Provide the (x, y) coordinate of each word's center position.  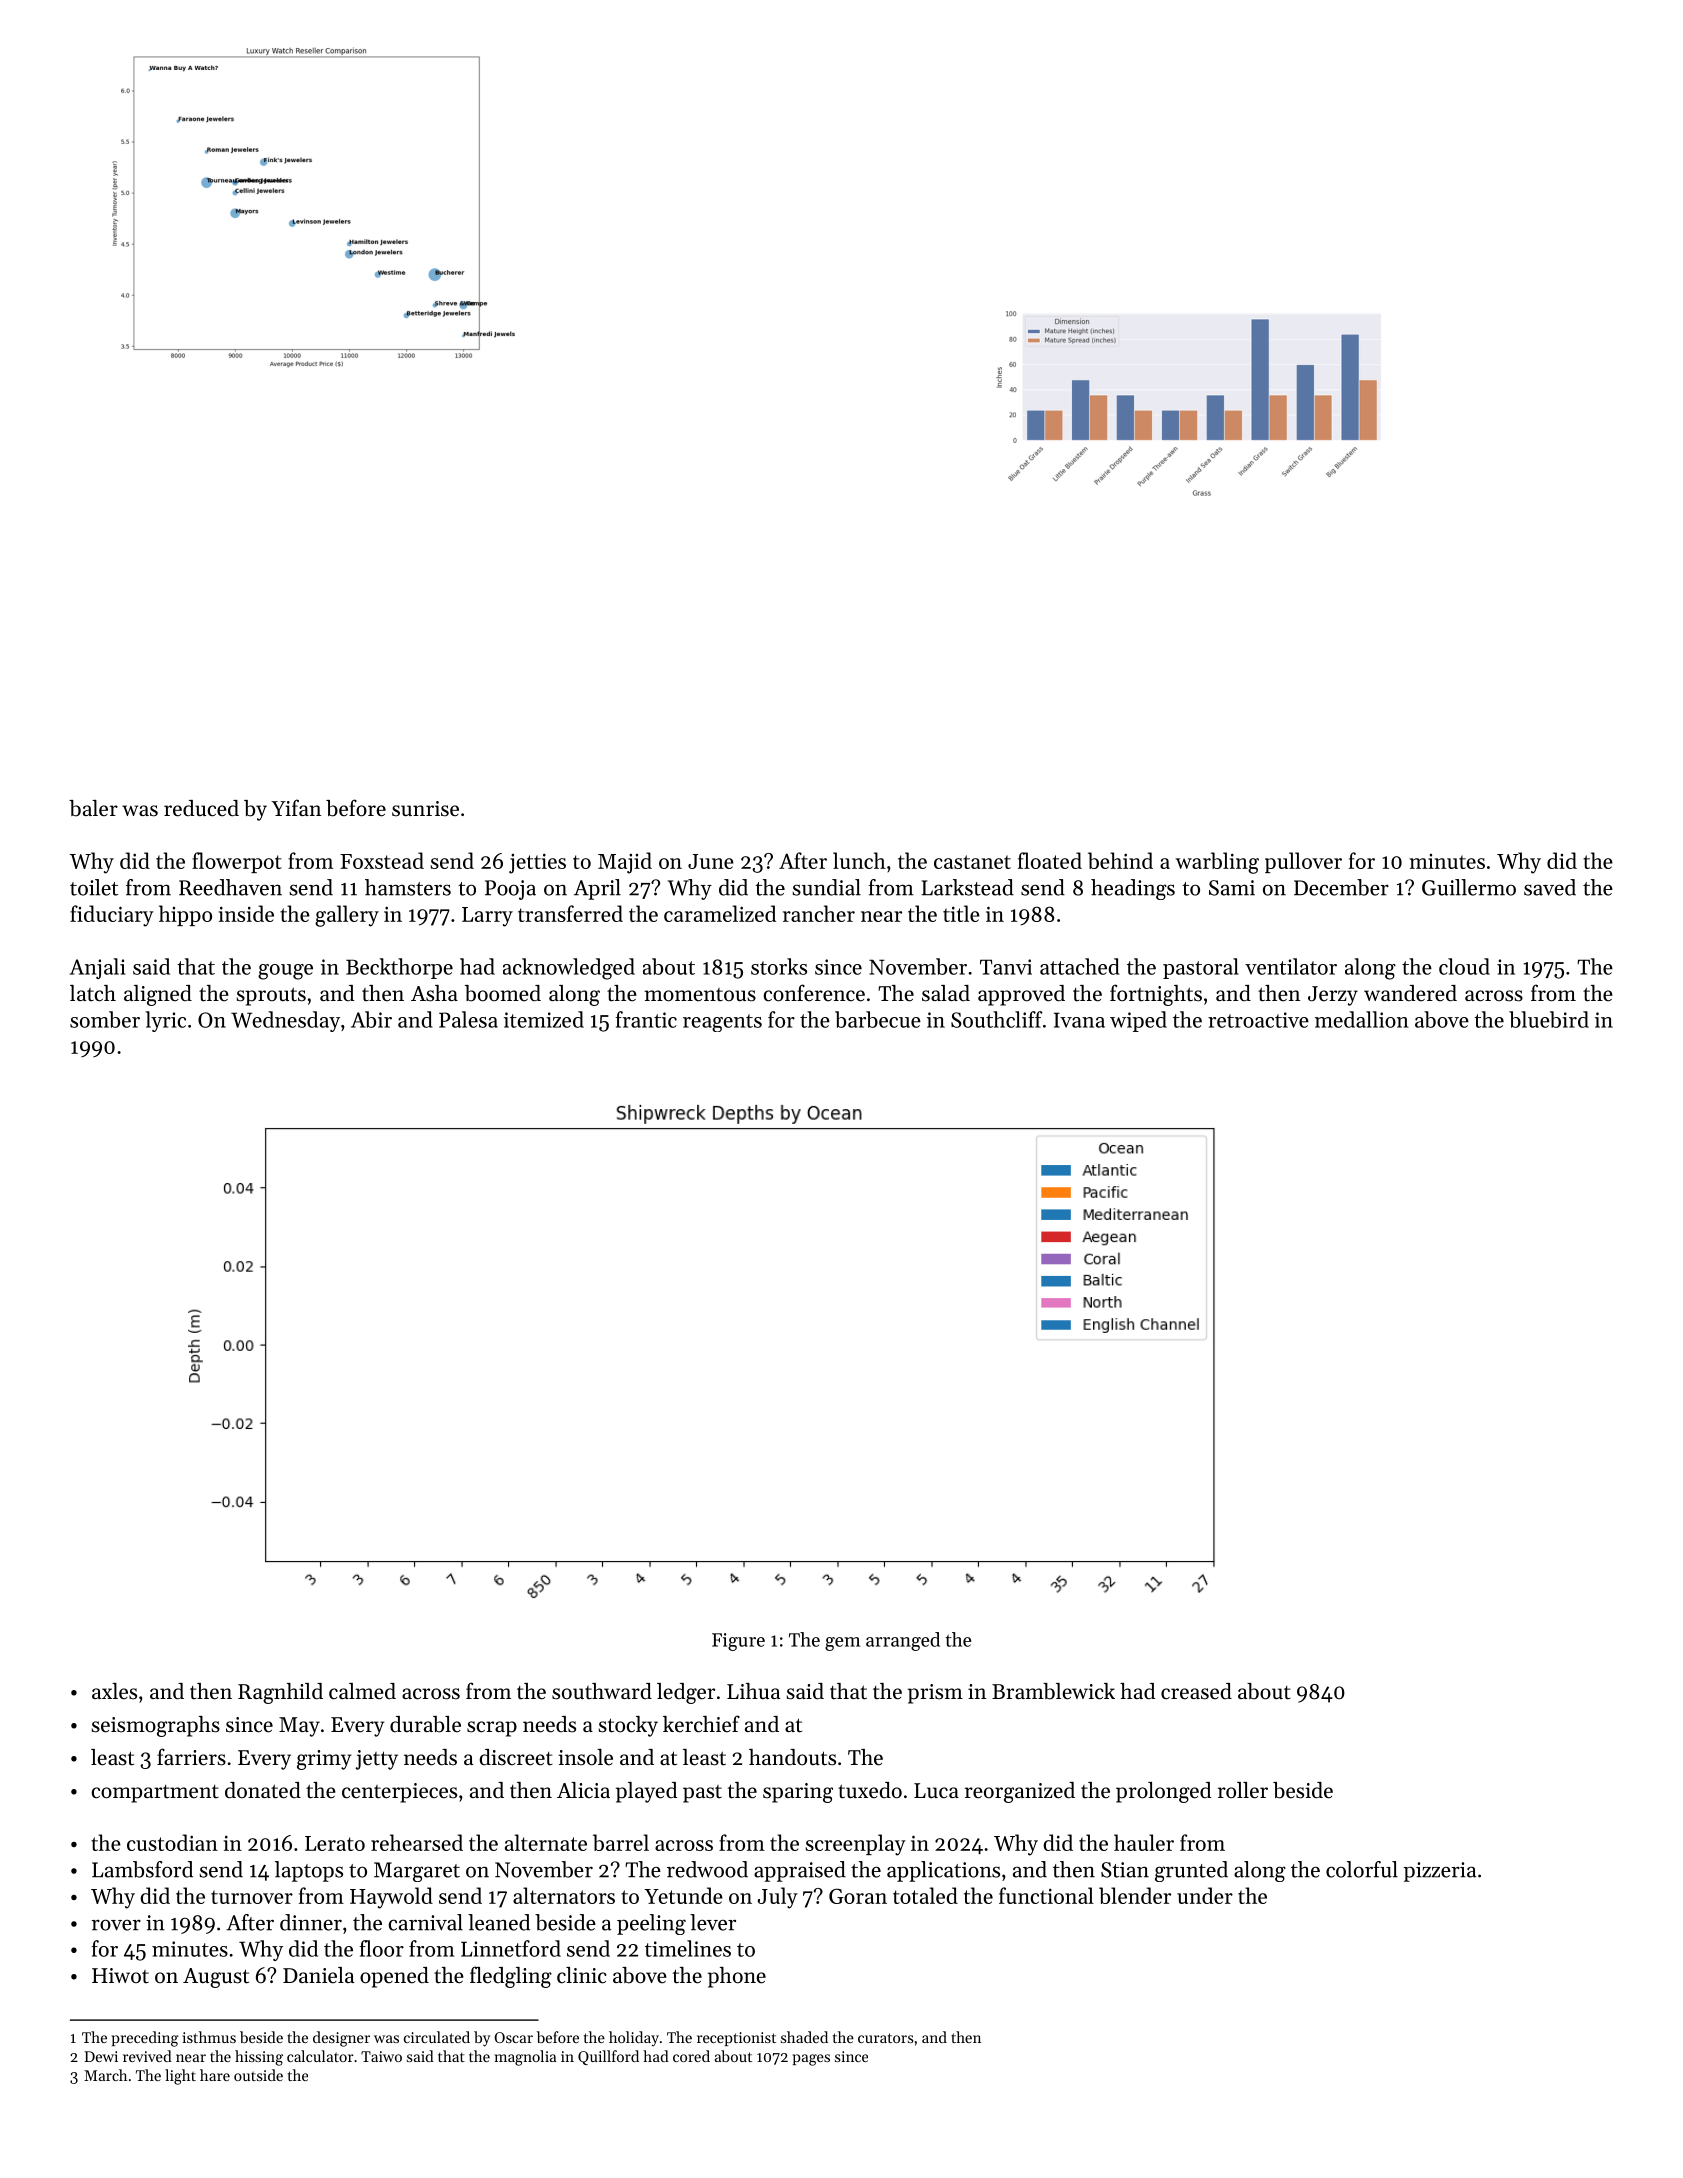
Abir (371, 1019)
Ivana (1079, 1020)
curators (886, 2038)
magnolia (525, 2058)
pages (811, 2060)
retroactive (1258, 1020)
